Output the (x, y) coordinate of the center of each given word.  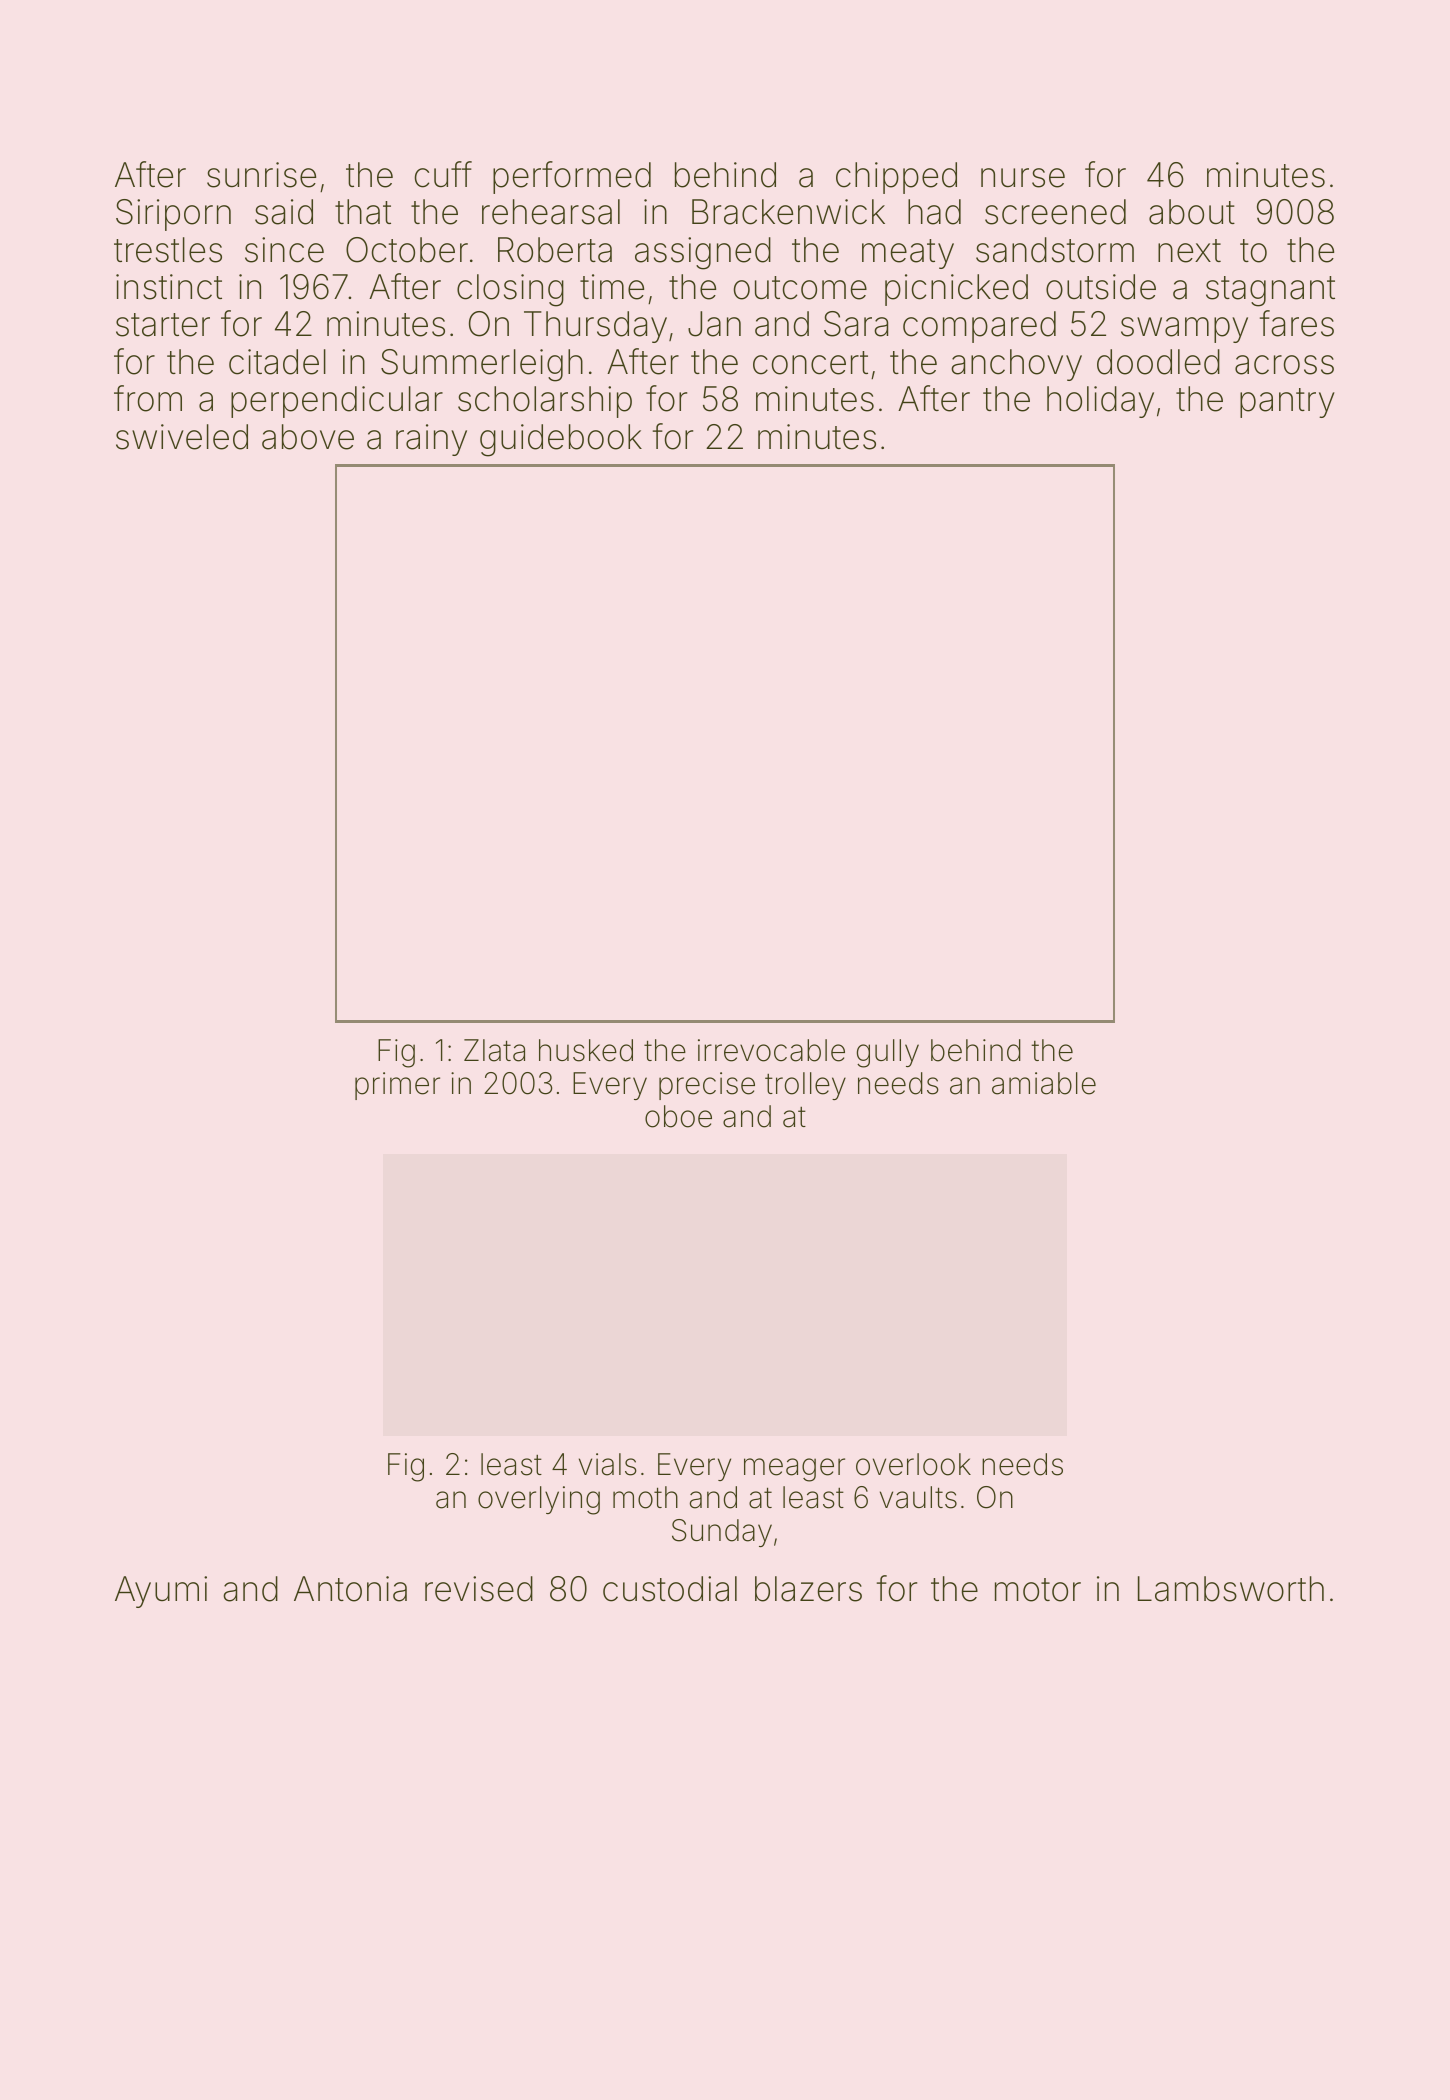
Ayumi (161, 1592)
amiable (1044, 1083)
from (148, 398)
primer (397, 1086)
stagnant (1270, 291)
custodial (670, 1589)
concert (810, 363)
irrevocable (771, 1050)
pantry (1287, 403)
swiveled (182, 437)
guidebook (561, 440)
